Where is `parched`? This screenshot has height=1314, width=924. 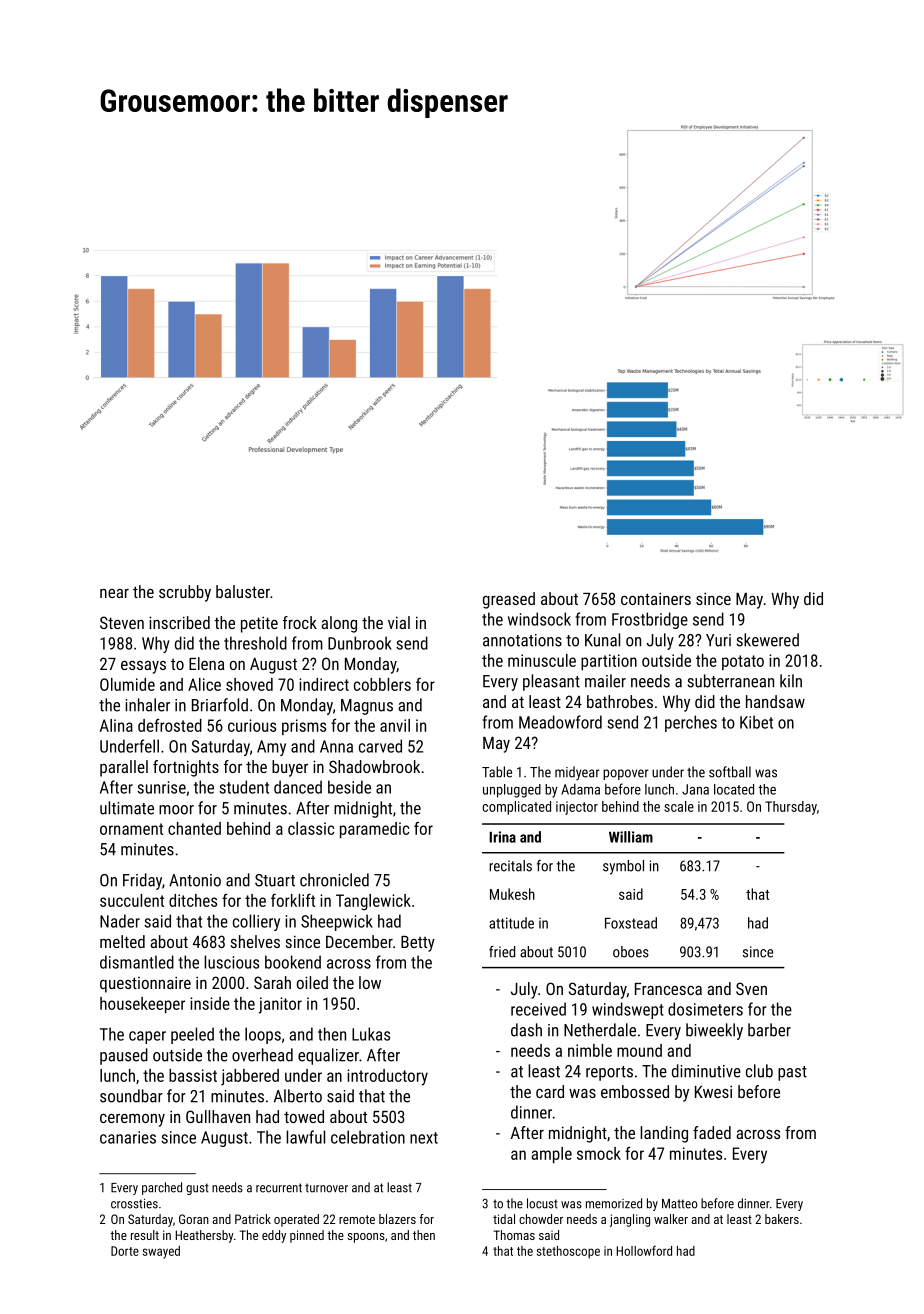
parched is located at coordinates (162, 1188).
